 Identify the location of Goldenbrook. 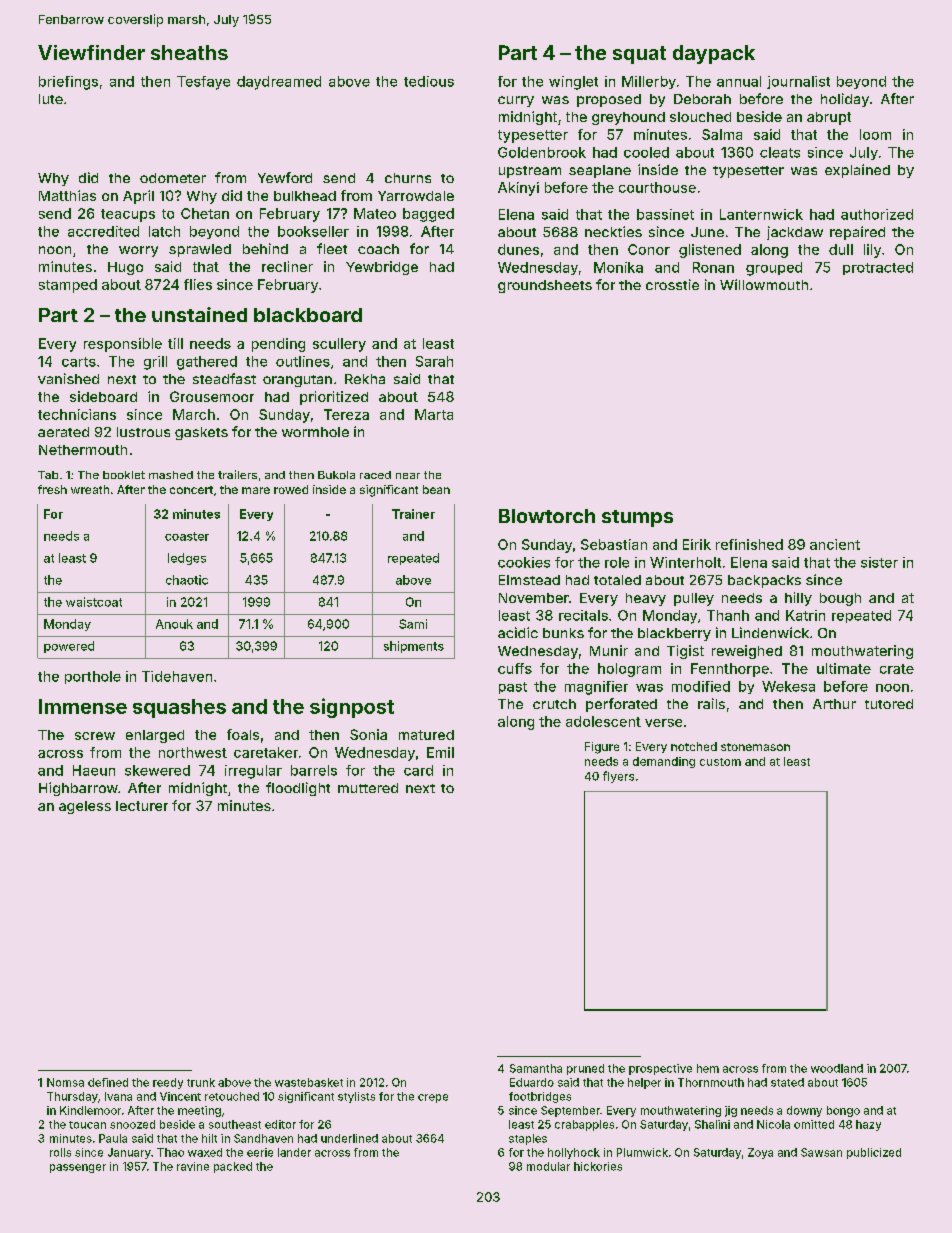
(542, 152).
